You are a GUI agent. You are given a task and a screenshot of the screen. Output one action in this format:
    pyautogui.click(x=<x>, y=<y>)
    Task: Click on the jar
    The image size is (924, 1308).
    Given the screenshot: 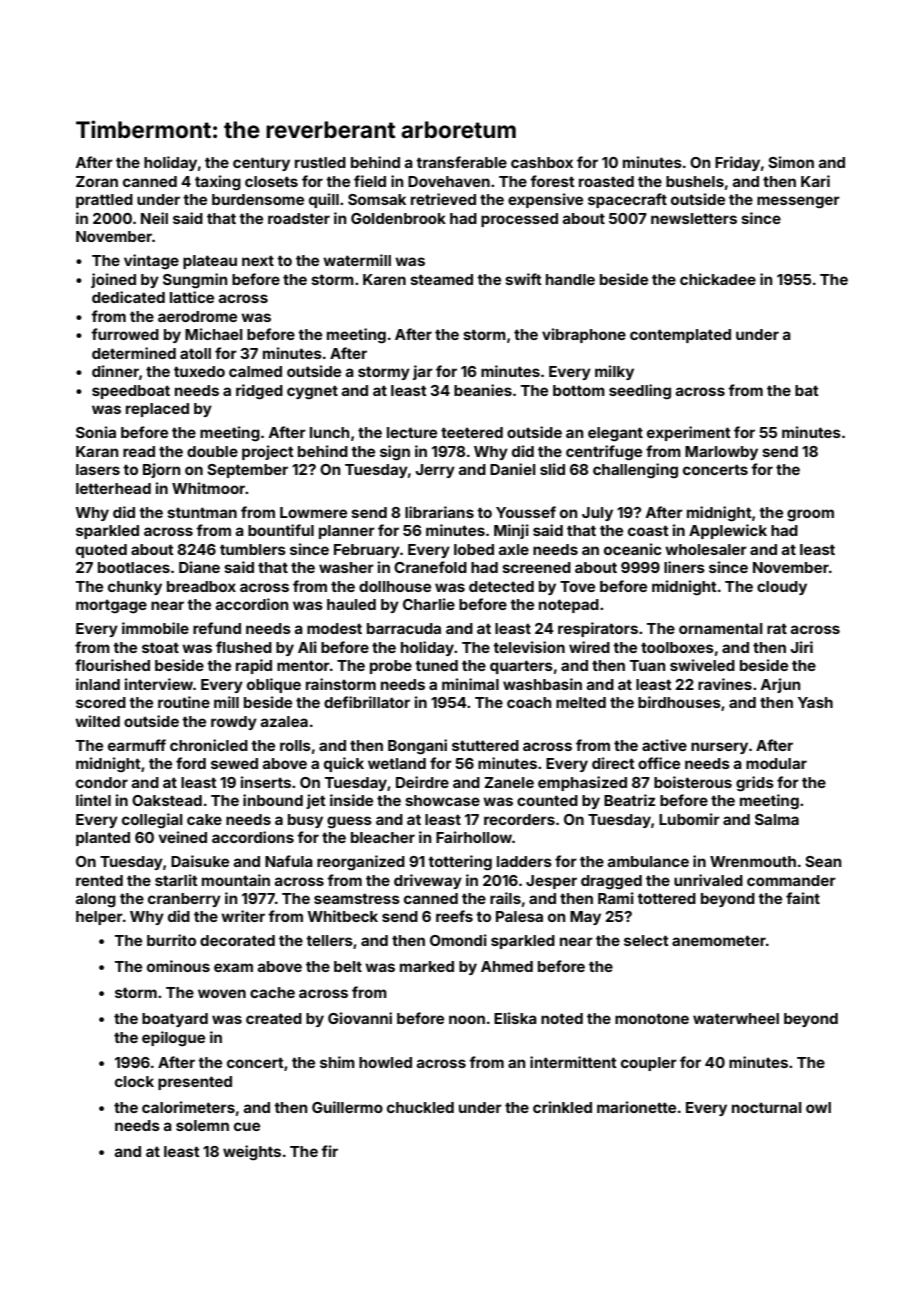 What is the action you would take?
    pyautogui.click(x=423, y=372)
